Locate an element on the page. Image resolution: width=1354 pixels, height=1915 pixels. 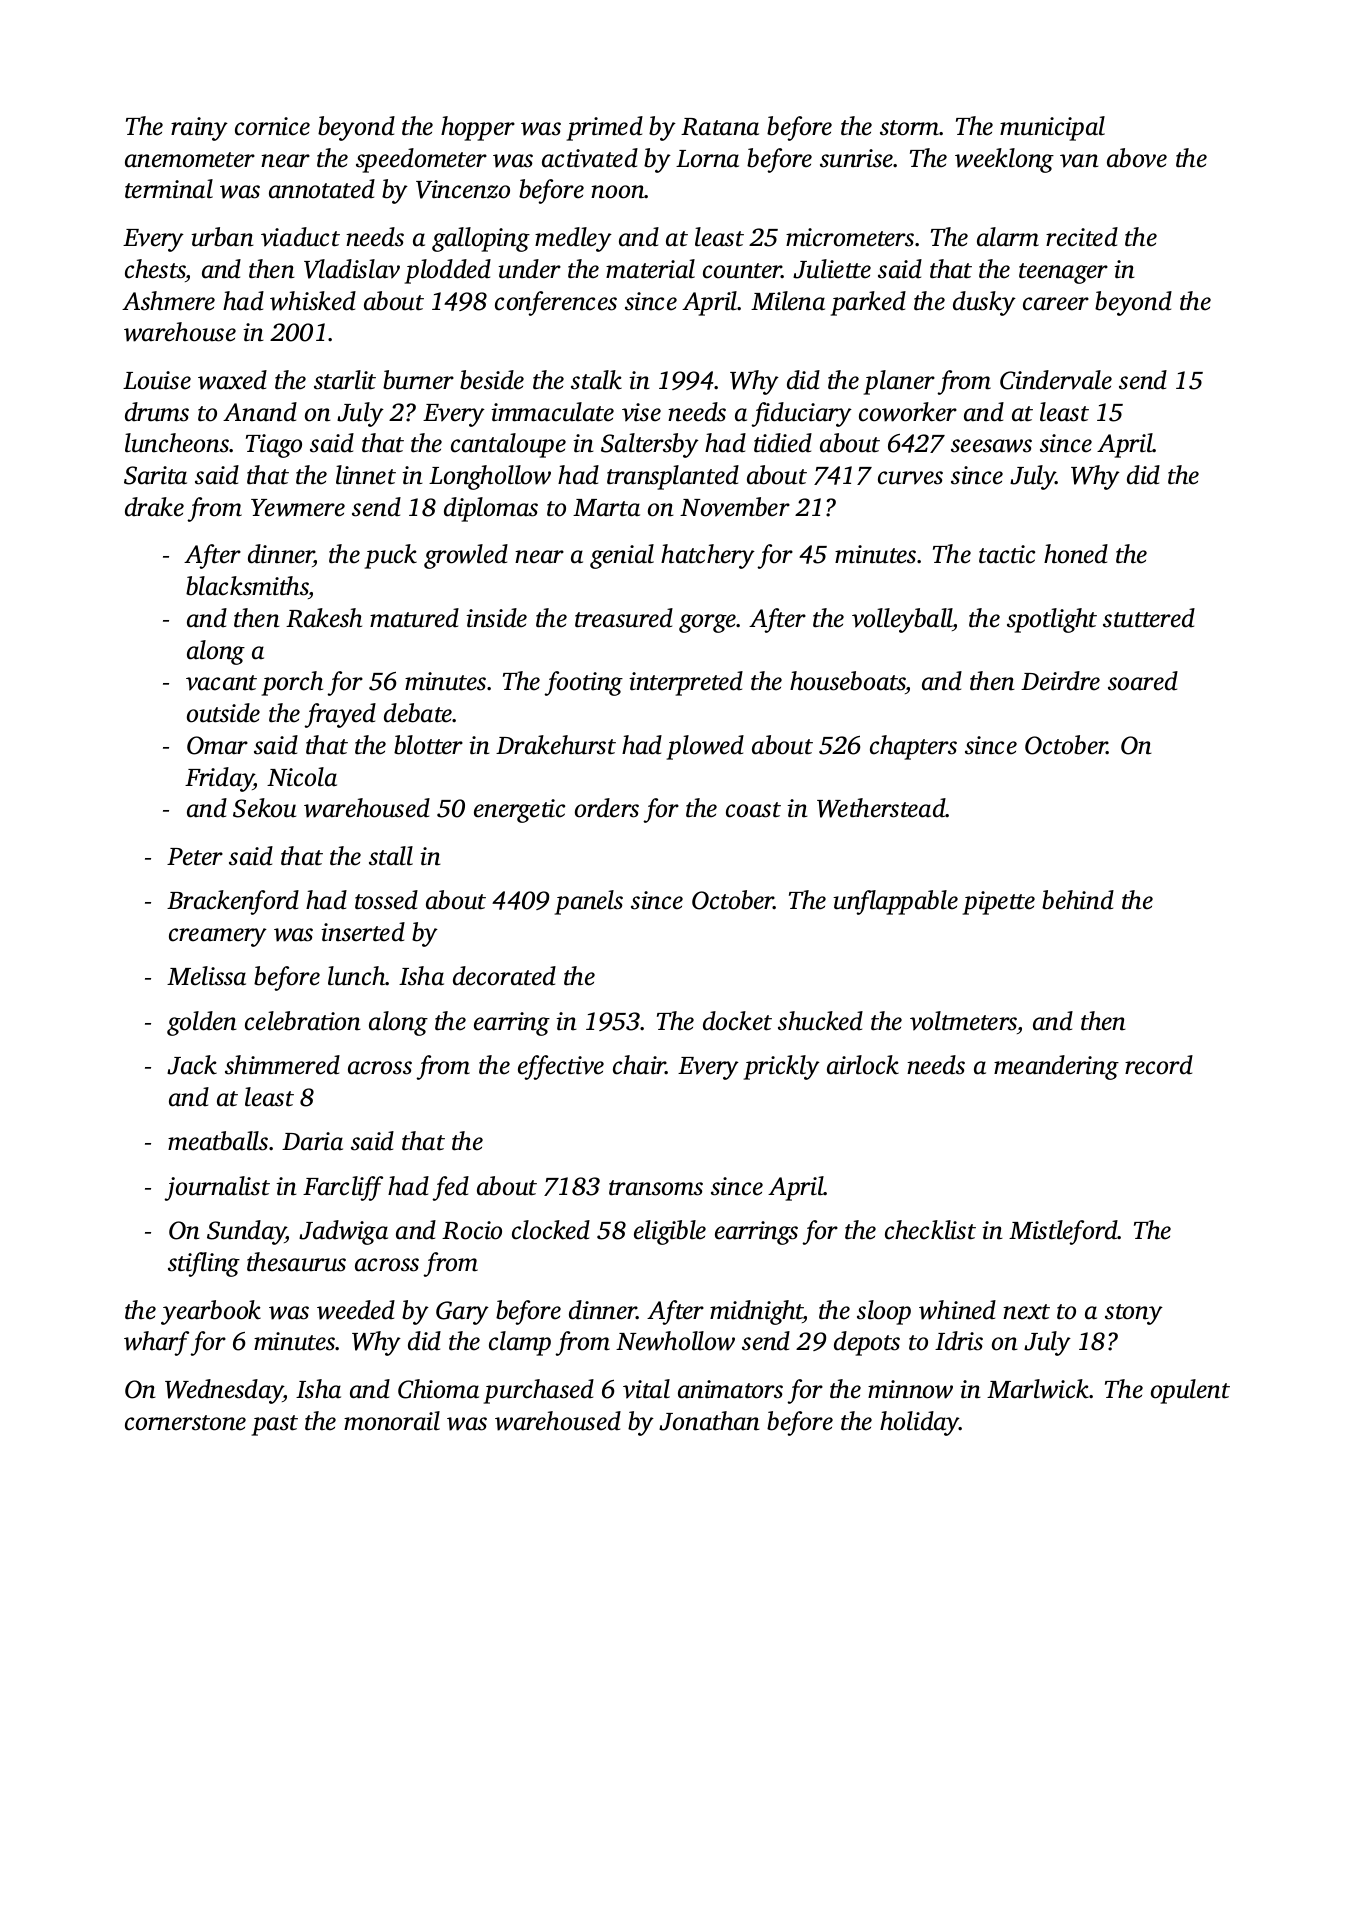
meandering is located at coordinates (1056, 1067).
